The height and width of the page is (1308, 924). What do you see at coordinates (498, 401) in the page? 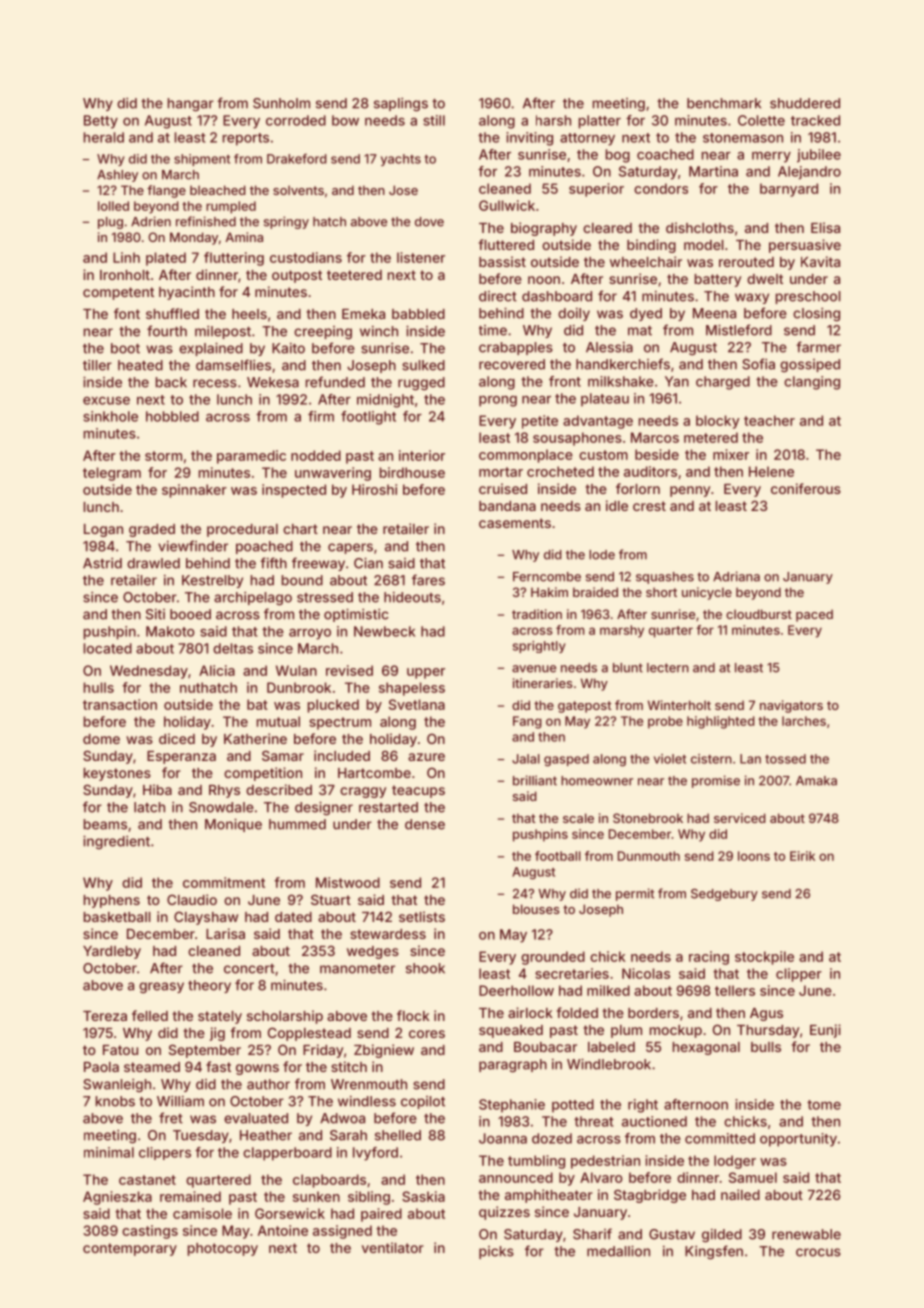
I see `prong` at bounding box center [498, 401].
